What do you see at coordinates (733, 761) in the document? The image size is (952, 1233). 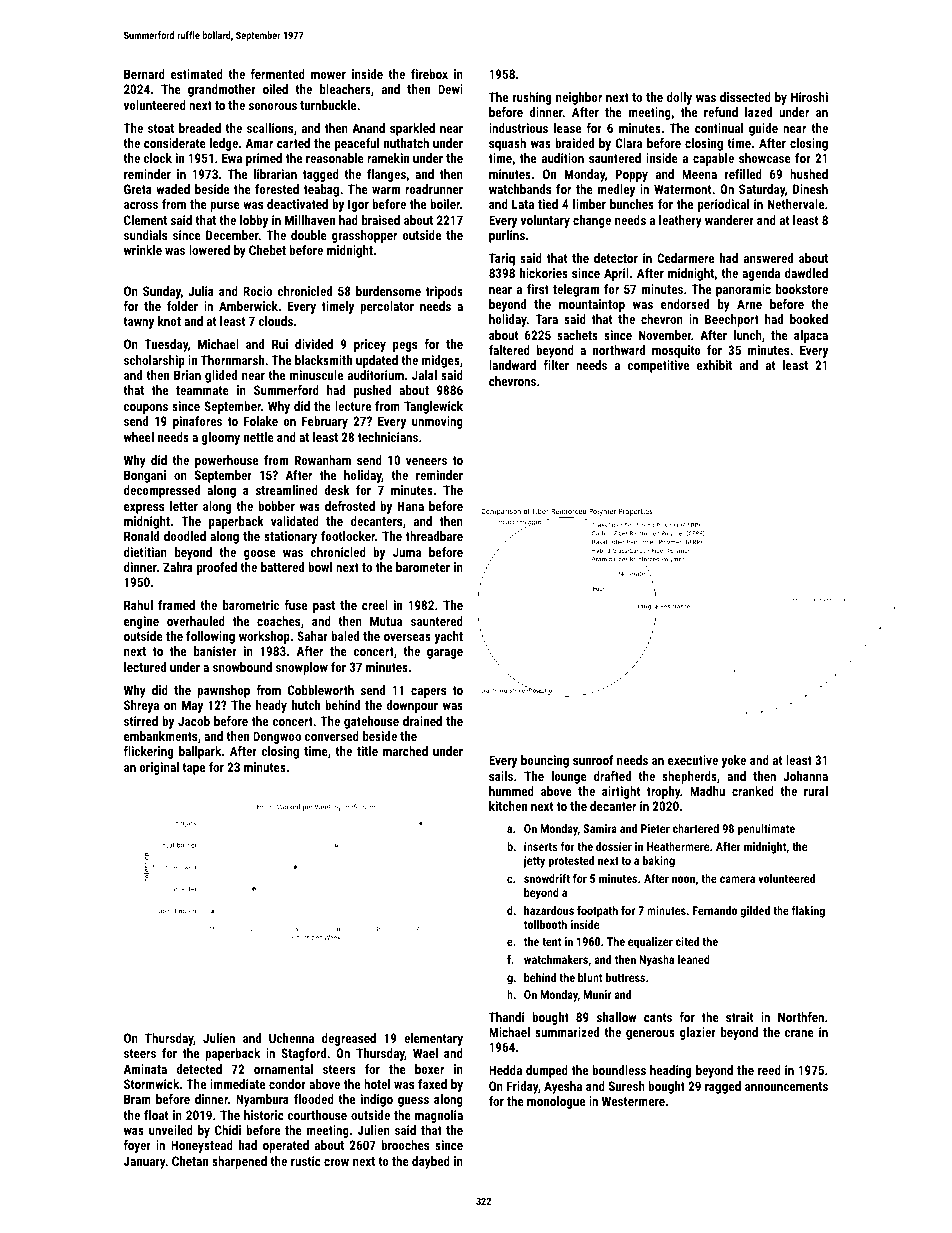 I see `yoke` at bounding box center [733, 761].
